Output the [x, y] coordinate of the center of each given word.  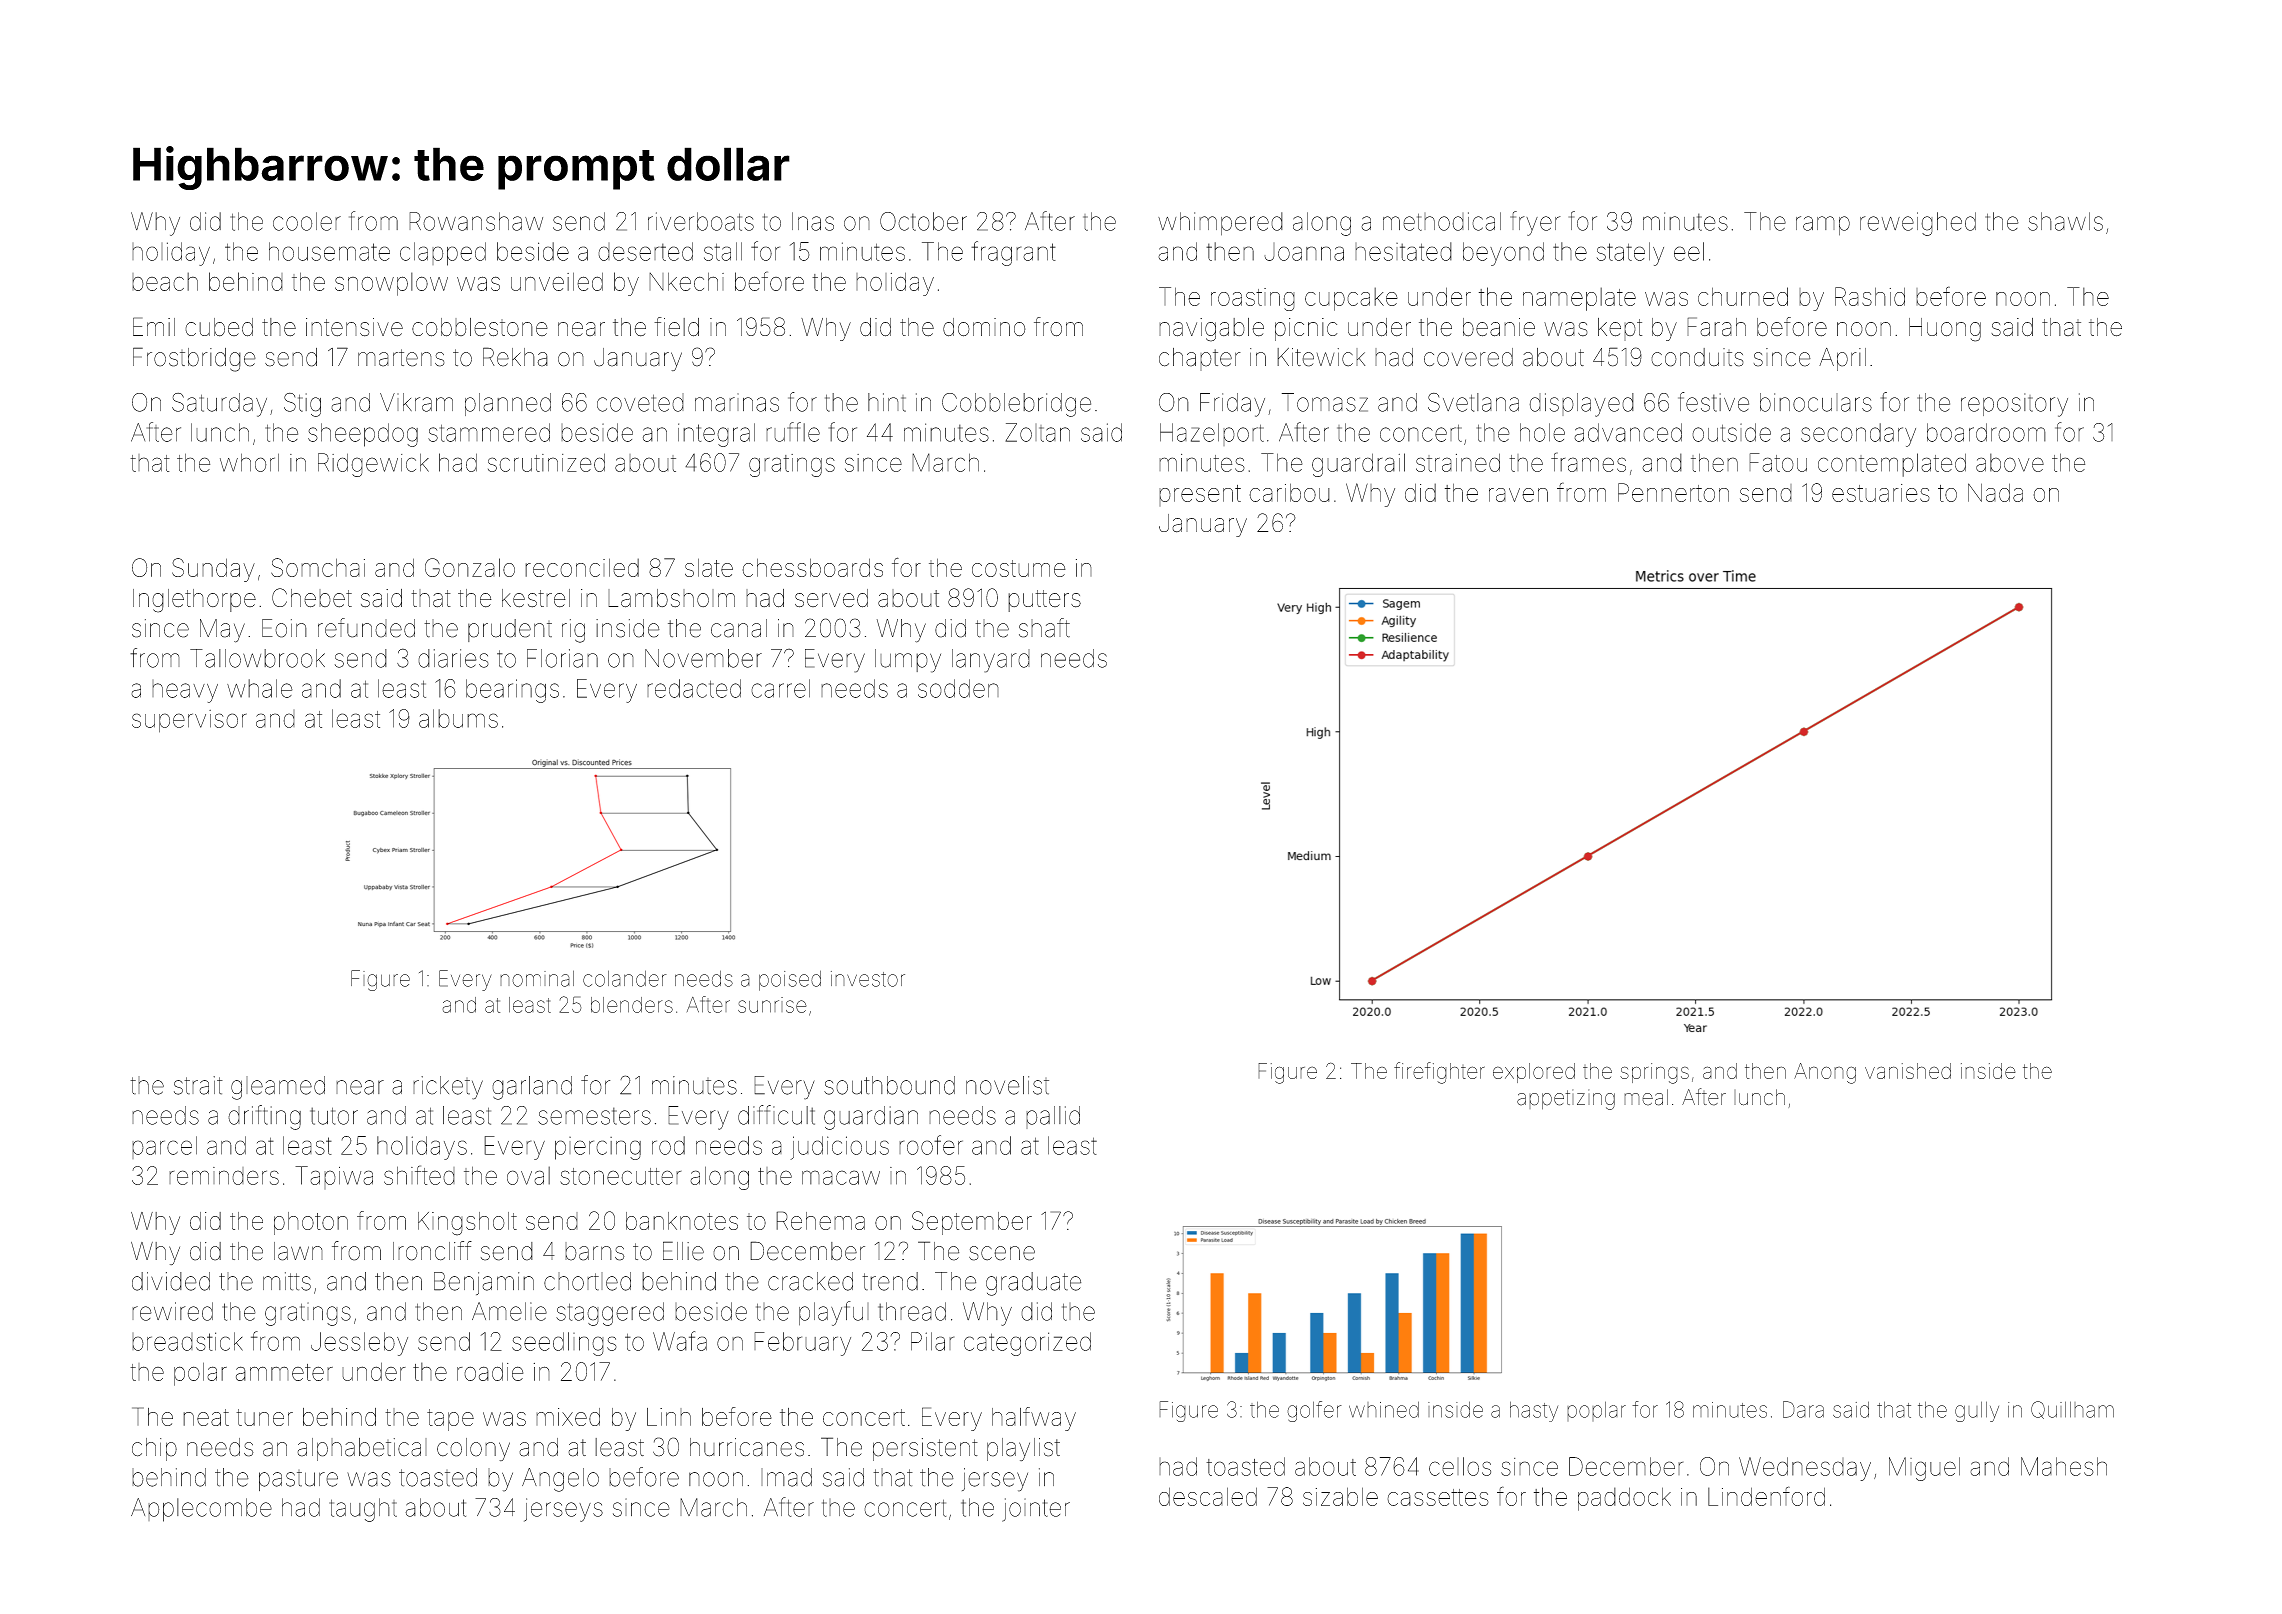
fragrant [1013, 253]
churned [1743, 296]
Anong [1825, 1073]
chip [154, 1449]
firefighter [1439, 1073]
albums [458, 718]
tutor [334, 1116]
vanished [1908, 1071]
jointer [1036, 1510]
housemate [329, 251]
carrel [780, 688]
